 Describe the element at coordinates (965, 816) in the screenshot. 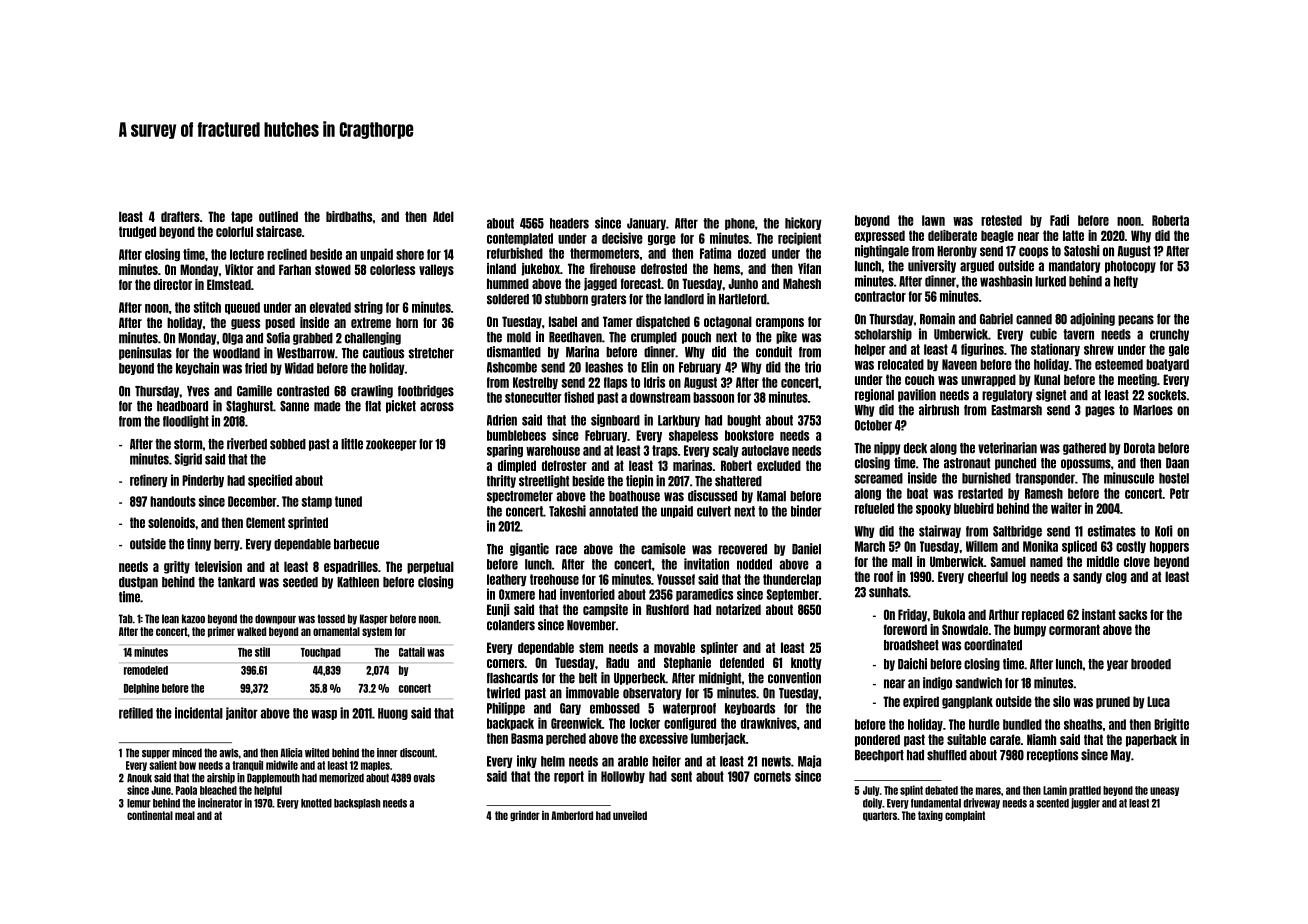

I see `complaint` at that location.
